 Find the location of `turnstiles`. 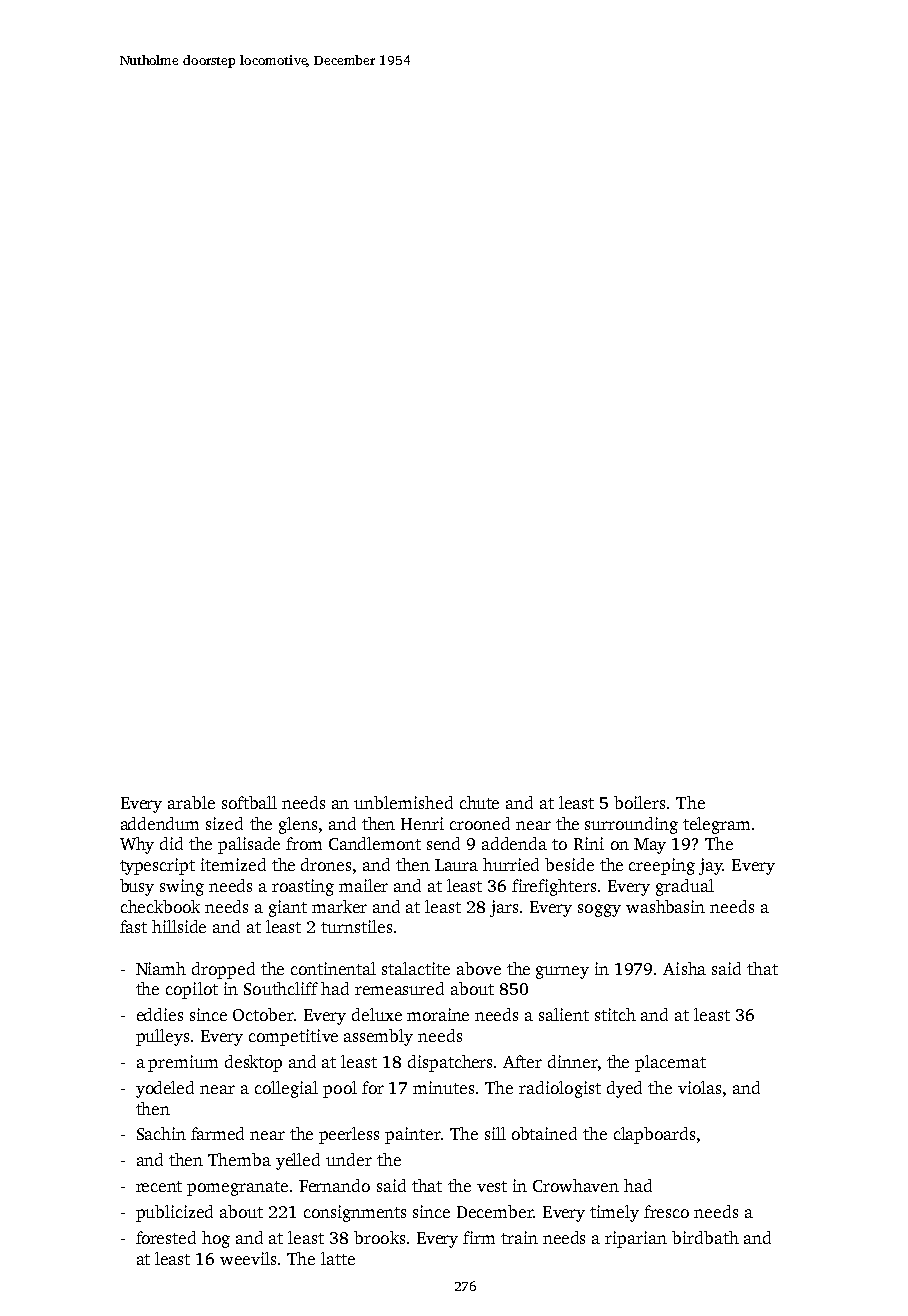

turnstiles is located at coordinates (356, 926).
